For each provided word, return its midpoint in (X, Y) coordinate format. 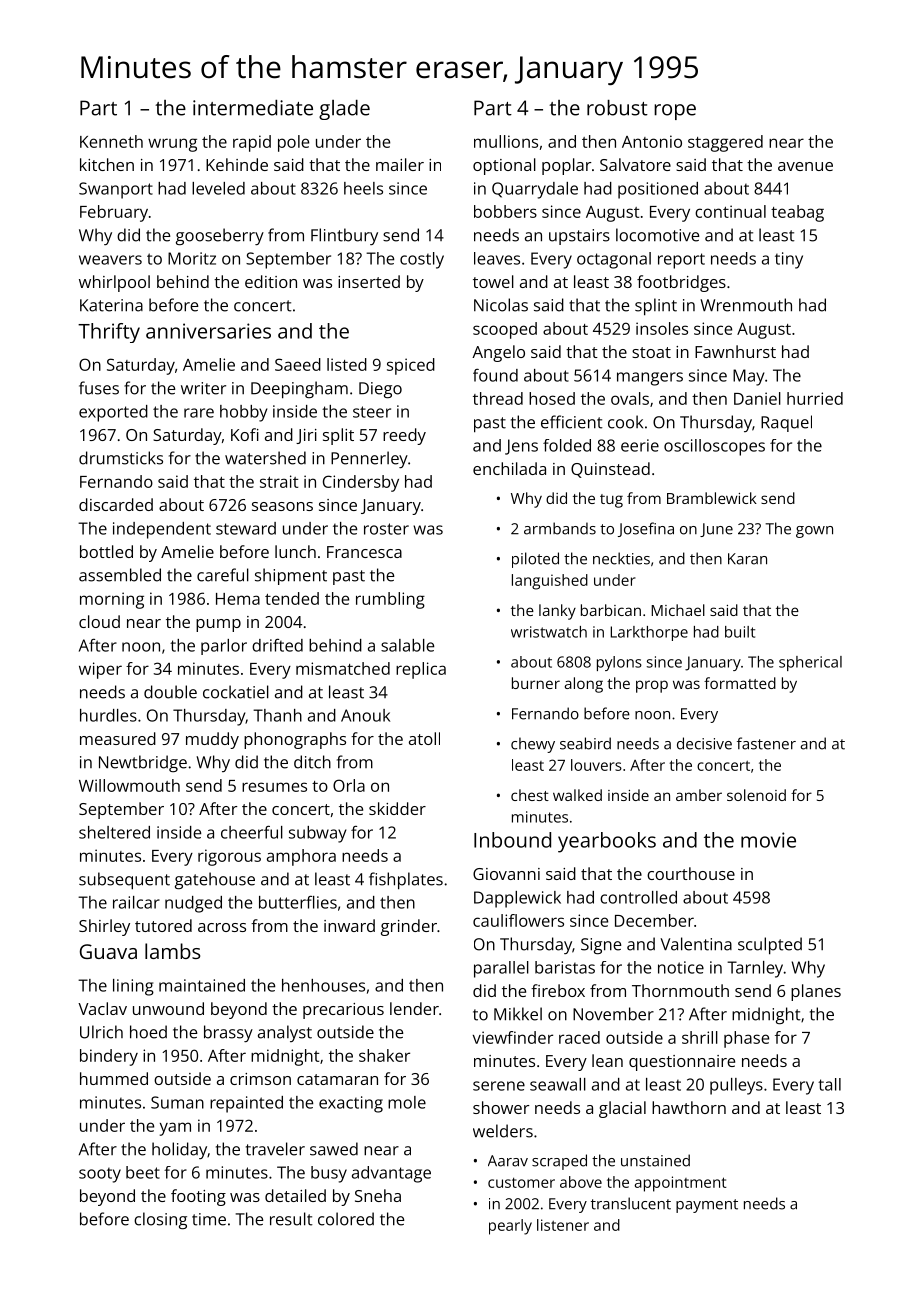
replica (421, 670)
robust (617, 108)
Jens (521, 447)
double (170, 692)
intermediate (253, 108)
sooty (100, 1175)
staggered (725, 143)
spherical (810, 663)
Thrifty (109, 333)
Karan (747, 559)
